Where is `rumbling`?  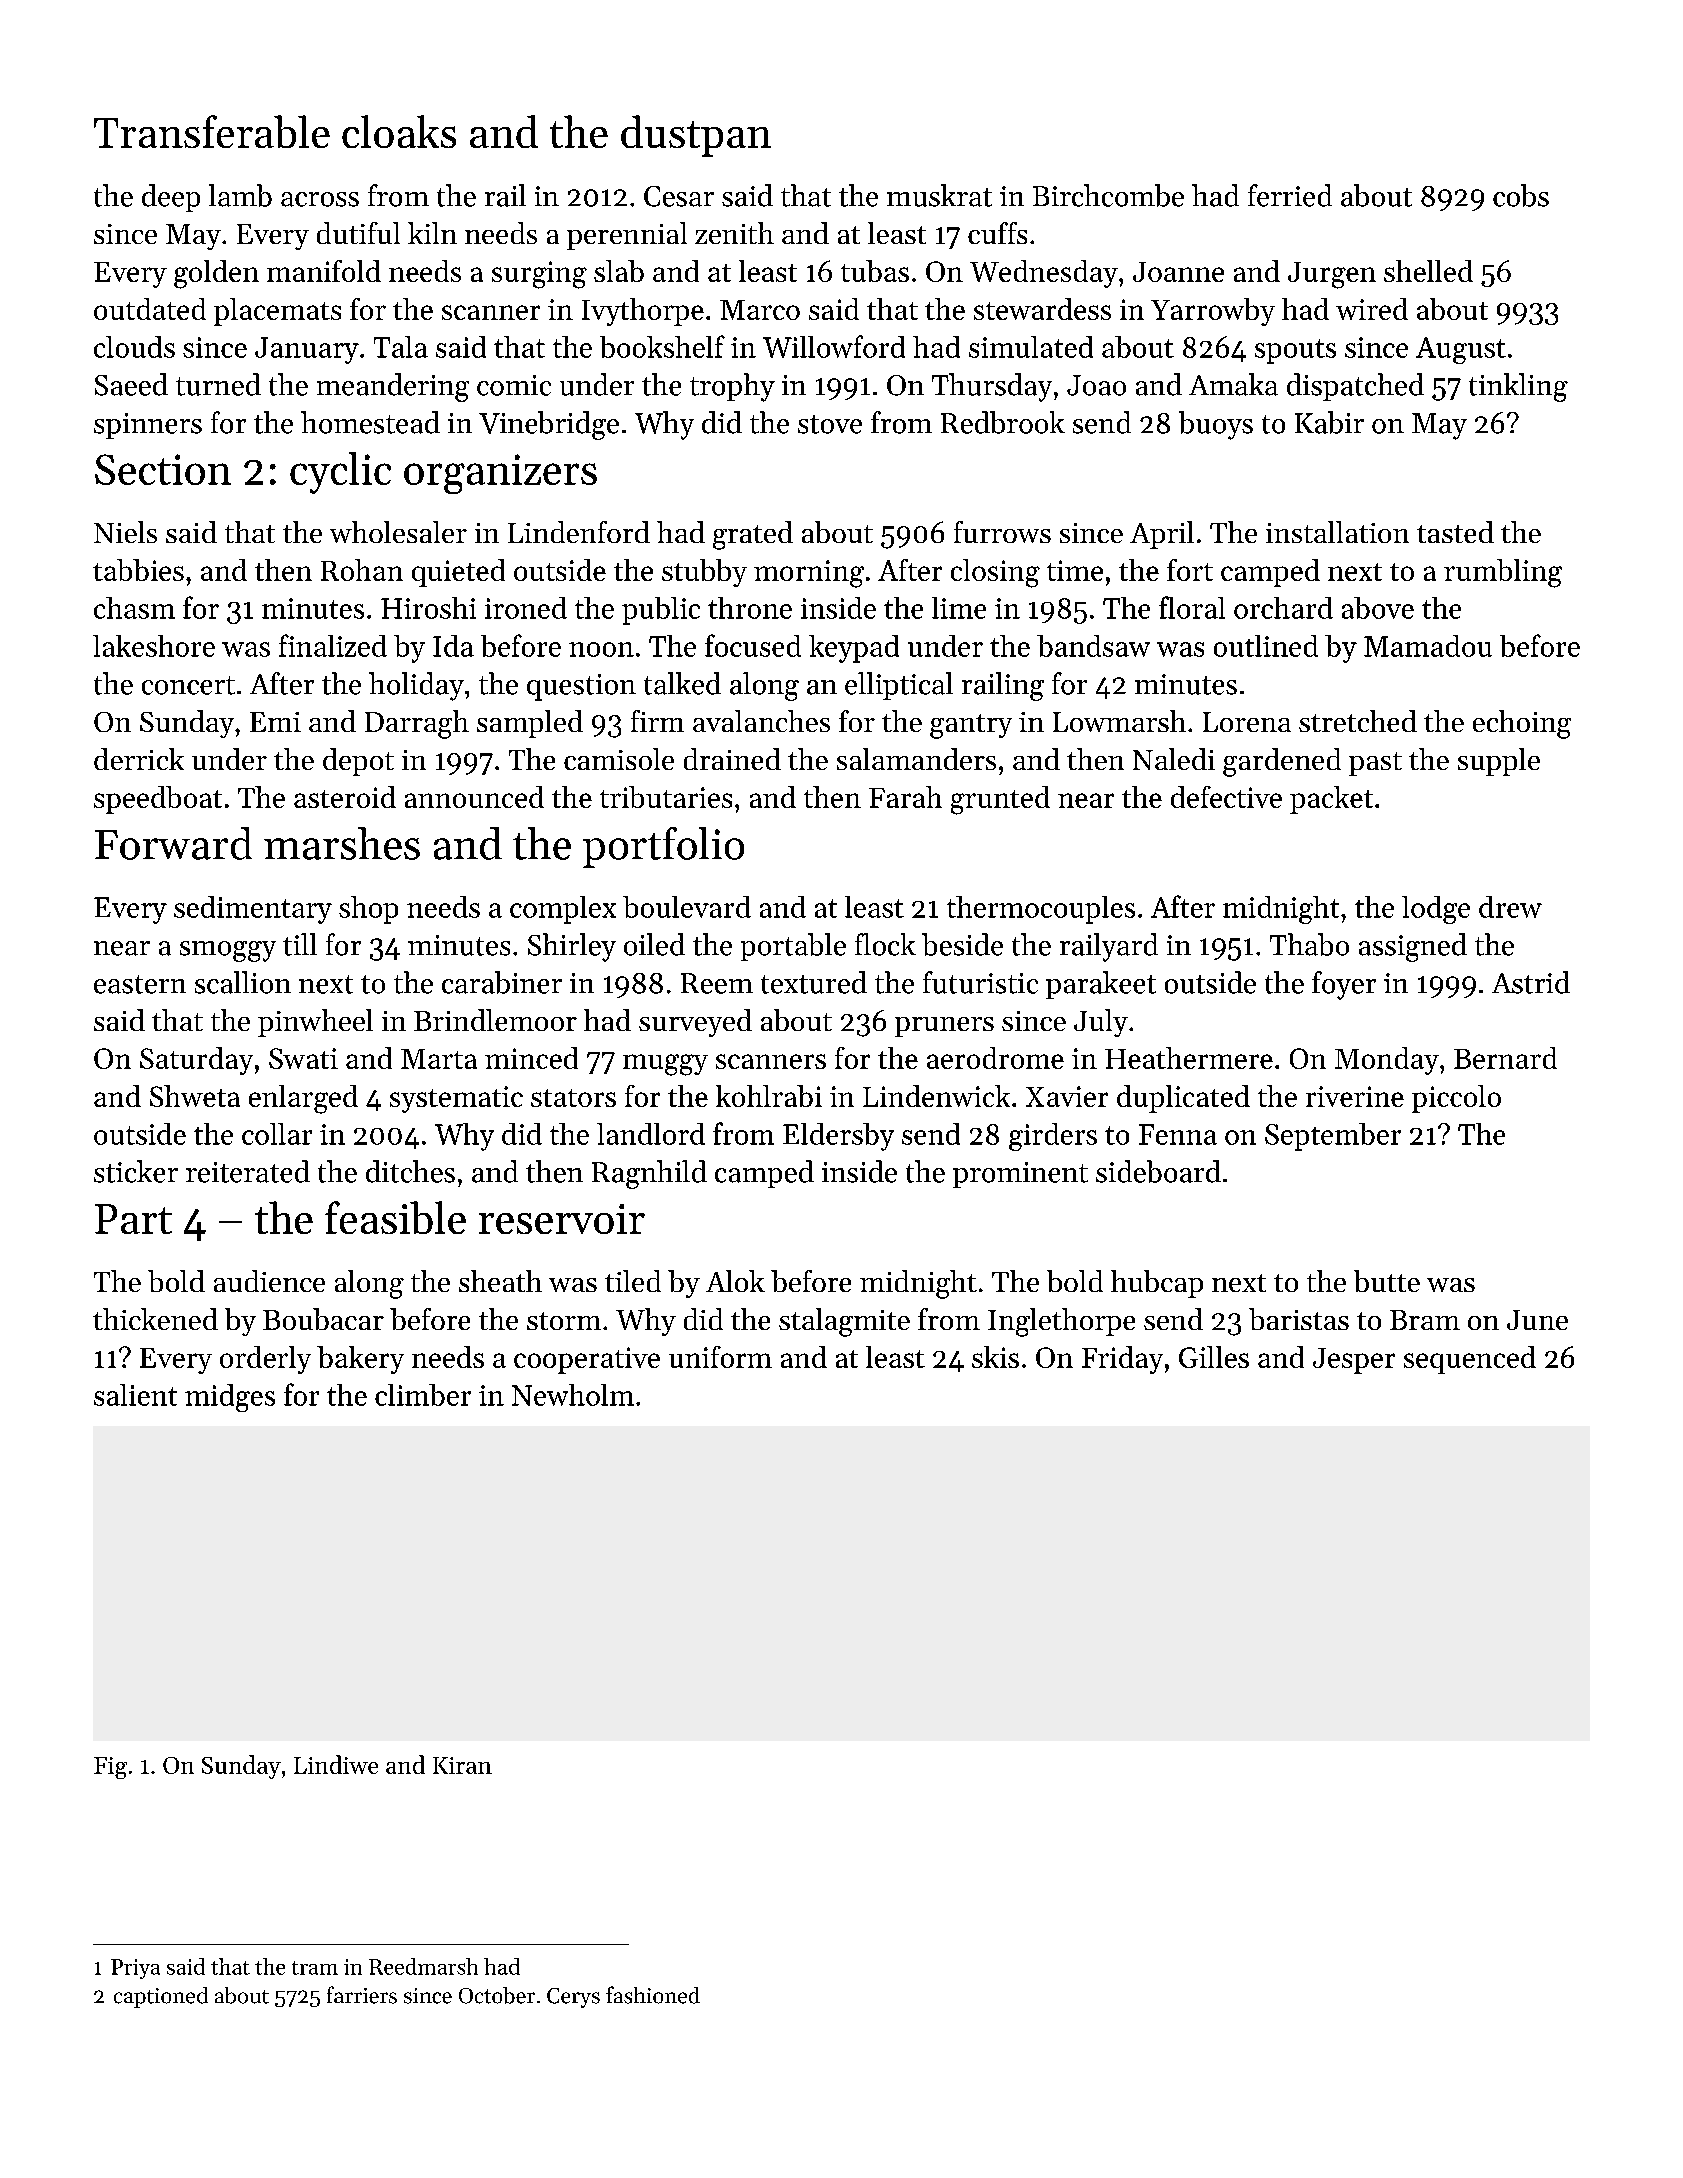 rumbling is located at coordinates (1503, 573).
